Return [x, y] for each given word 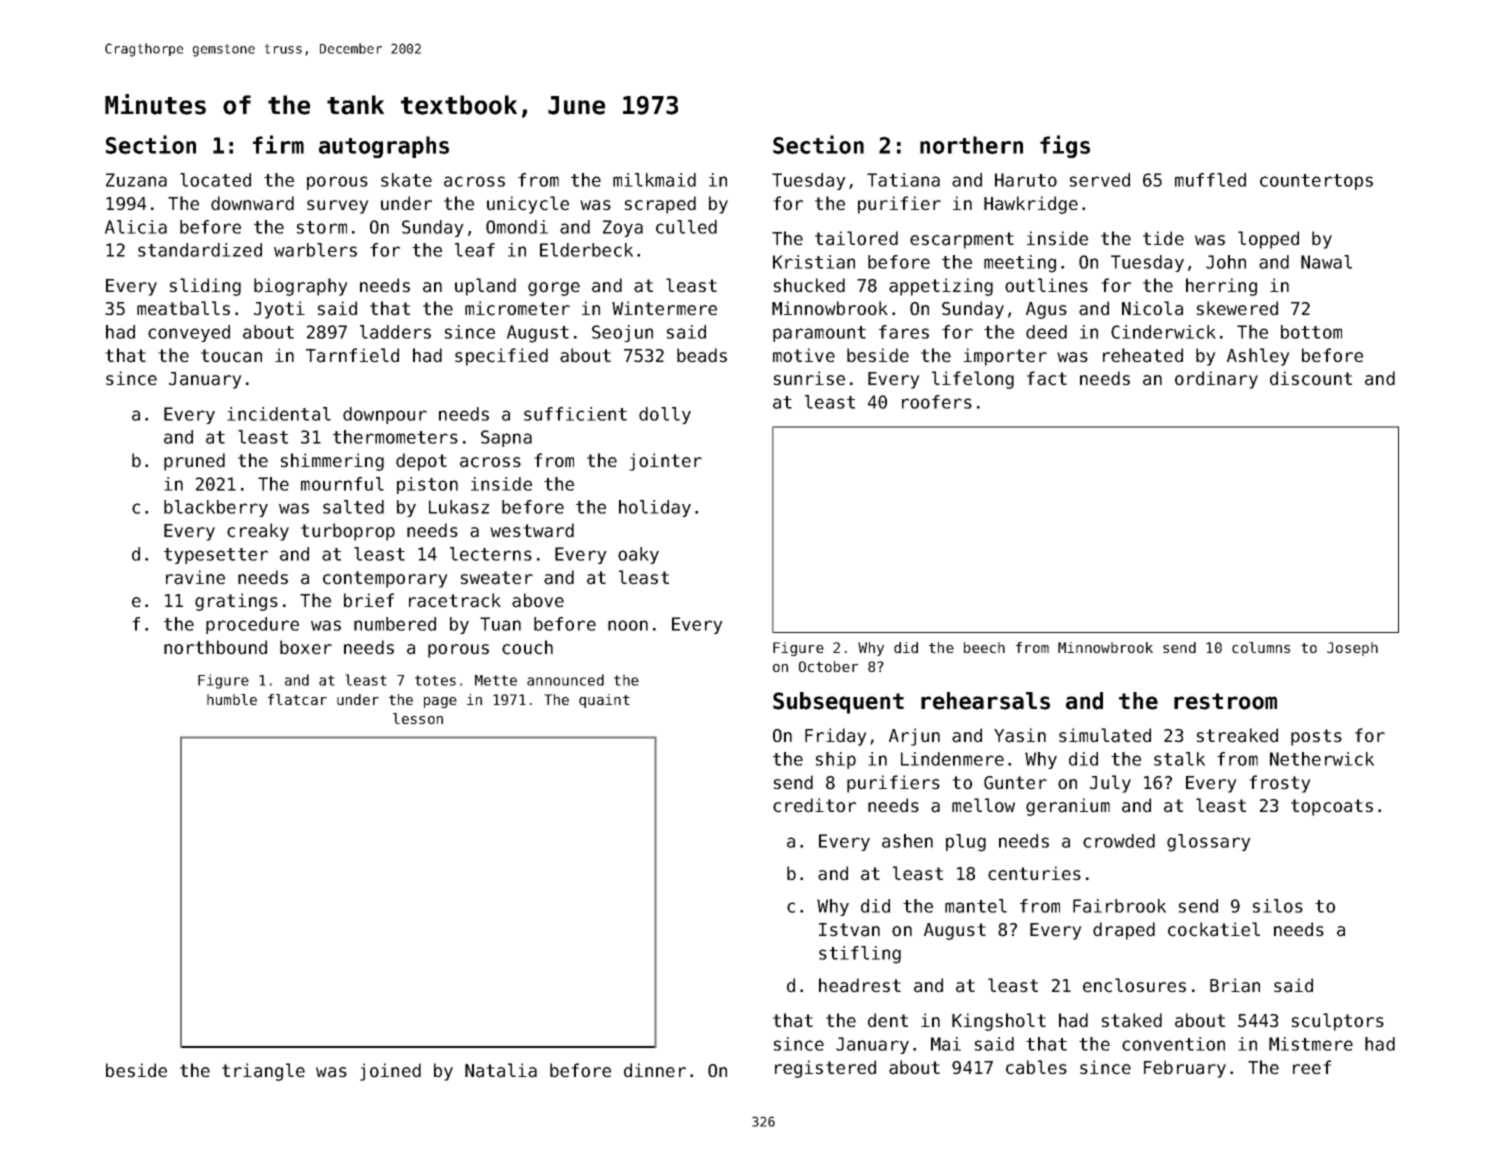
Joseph [1352, 649]
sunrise [809, 378]
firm [278, 144]
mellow [983, 805]
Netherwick [1322, 759]
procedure [252, 625]
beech [984, 647]
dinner [655, 1070]
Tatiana [903, 180]
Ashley [1258, 357]
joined [390, 1072]
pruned [194, 462]
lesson [418, 718]
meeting [1020, 264]
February [1185, 1069]
